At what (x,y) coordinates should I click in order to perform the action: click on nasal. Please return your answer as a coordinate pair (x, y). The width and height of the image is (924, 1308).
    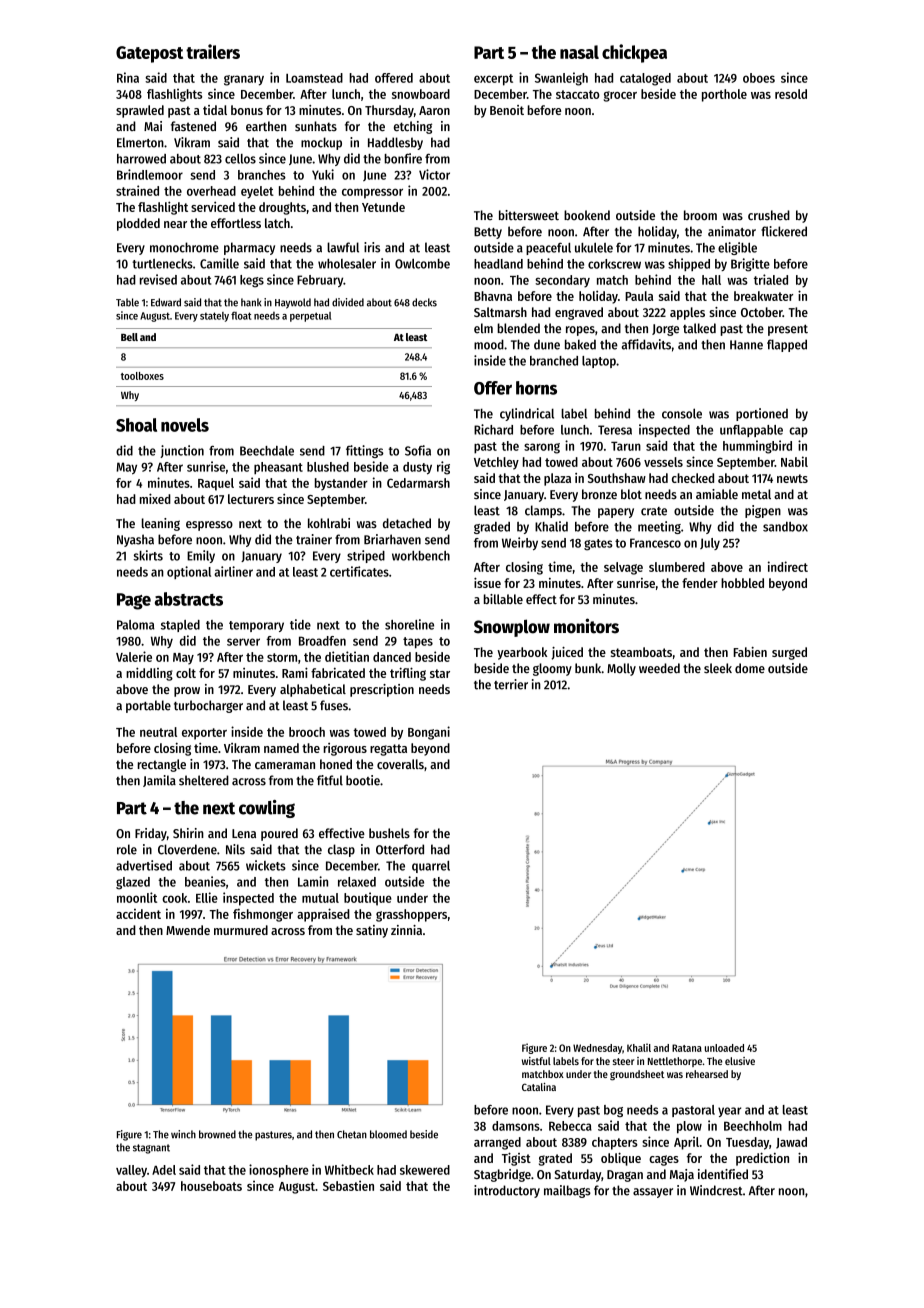
    Looking at the image, I should click on (579, 52).
